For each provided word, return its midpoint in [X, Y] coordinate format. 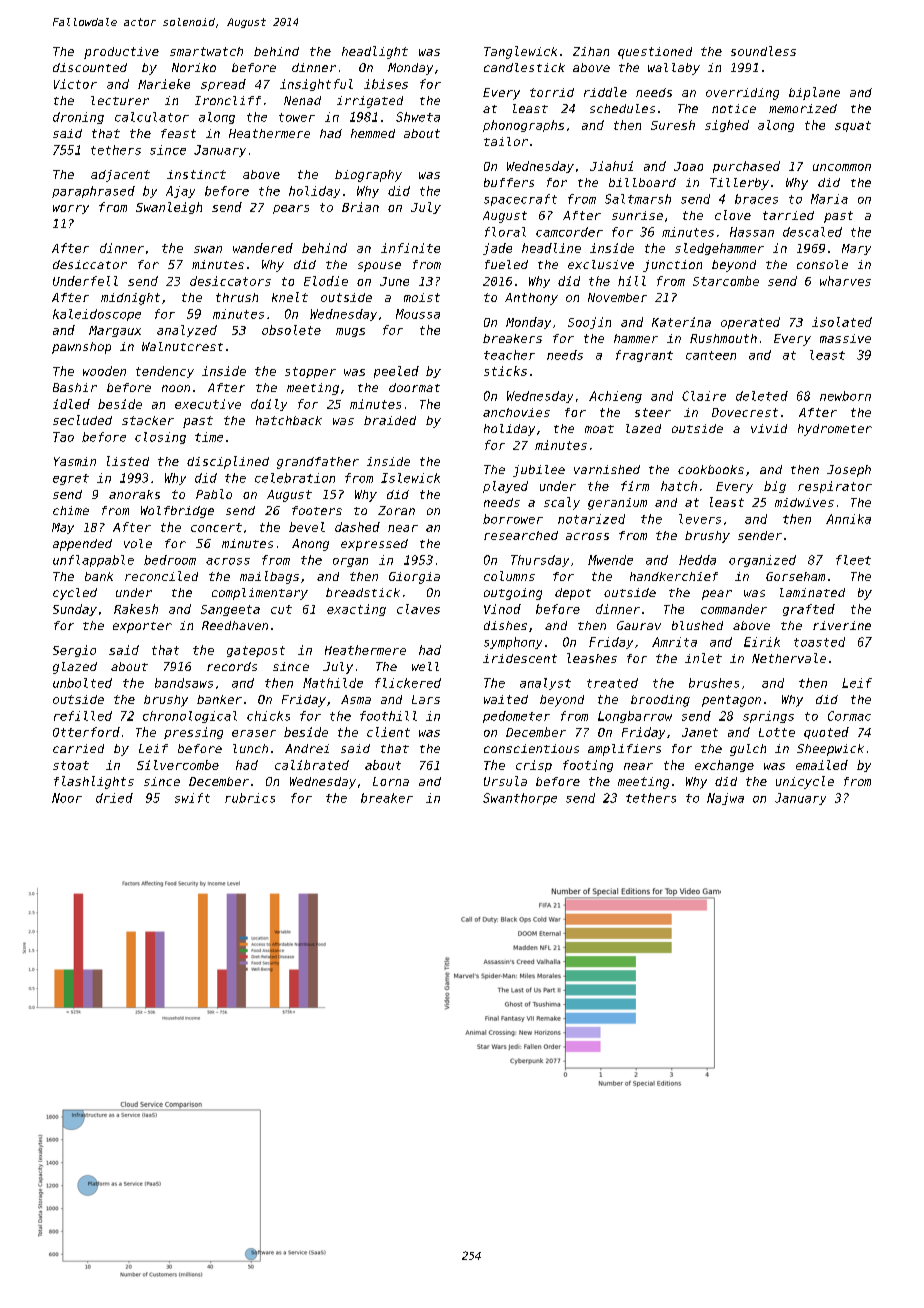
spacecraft [520, 200]
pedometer [516, 717]
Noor [67, 798]
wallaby [674, 69]
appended [82, 545]
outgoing [513, 594]
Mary [856, 249]
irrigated [370, 102]
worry [71, 209]
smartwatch [206, 51]
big [775, 487]
